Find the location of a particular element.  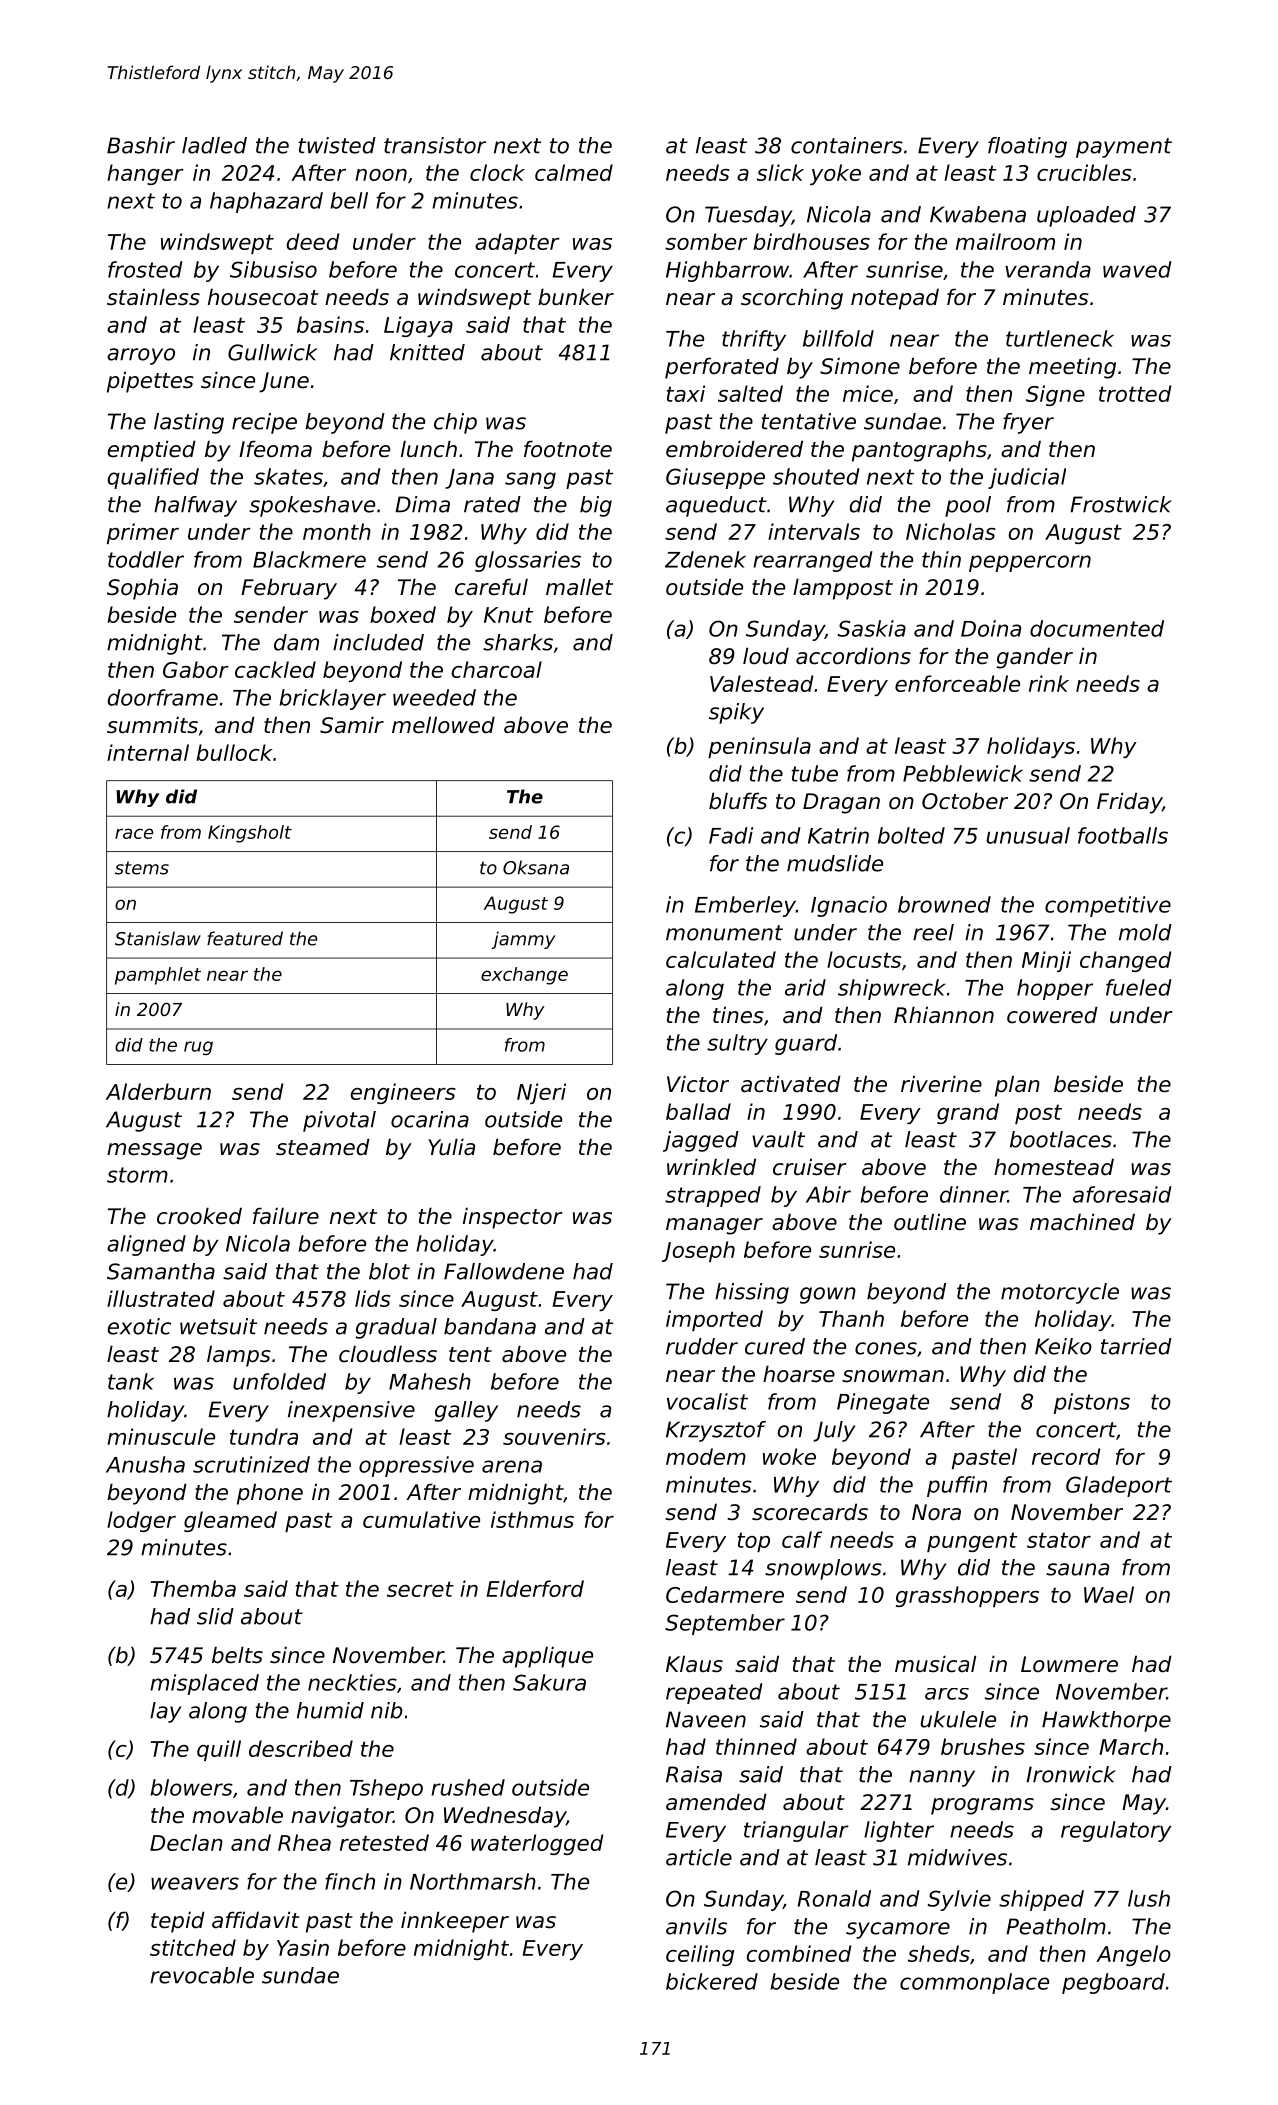

steamed is located at coordinates (323, 1147).
